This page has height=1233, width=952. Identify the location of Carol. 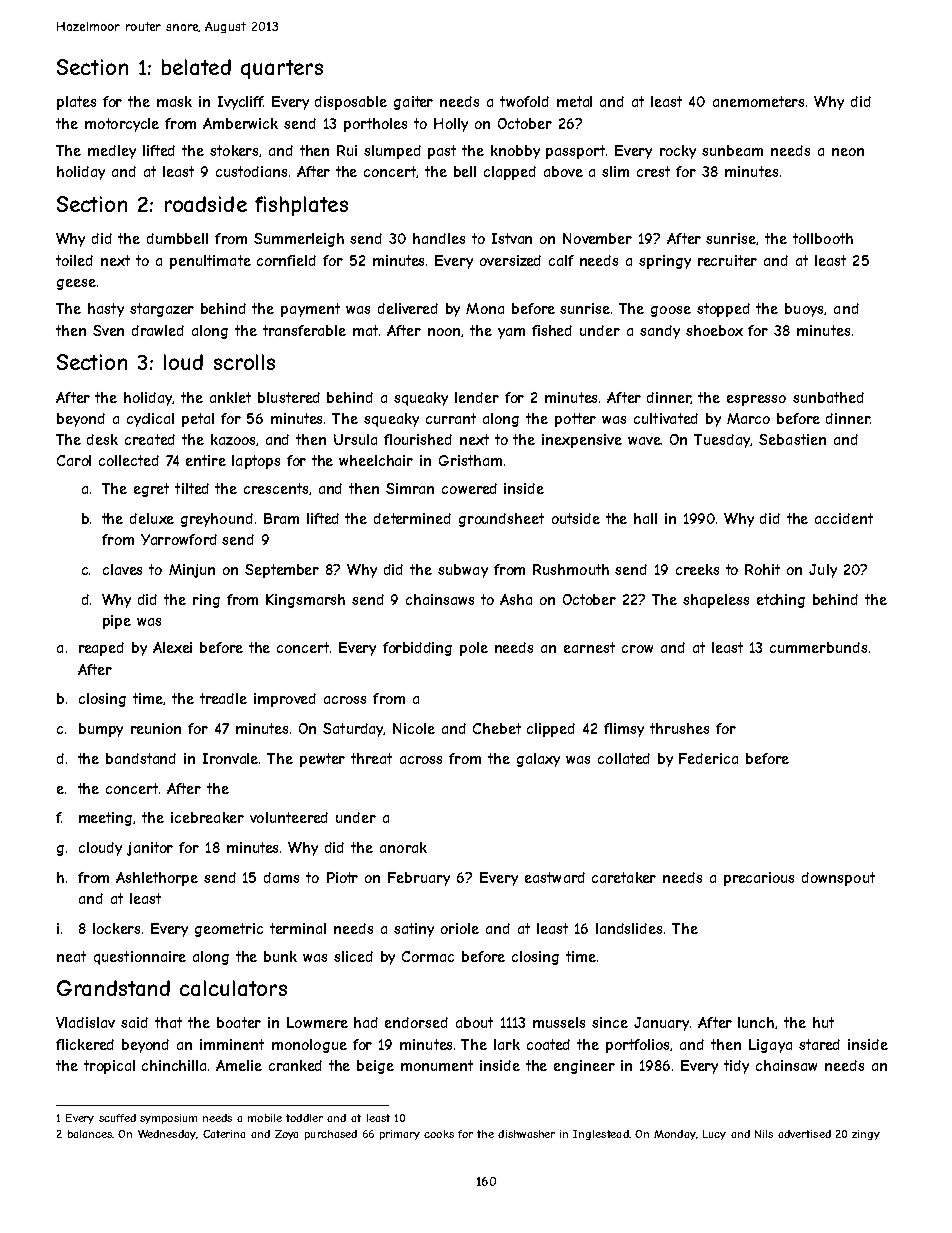
(74, 460).
